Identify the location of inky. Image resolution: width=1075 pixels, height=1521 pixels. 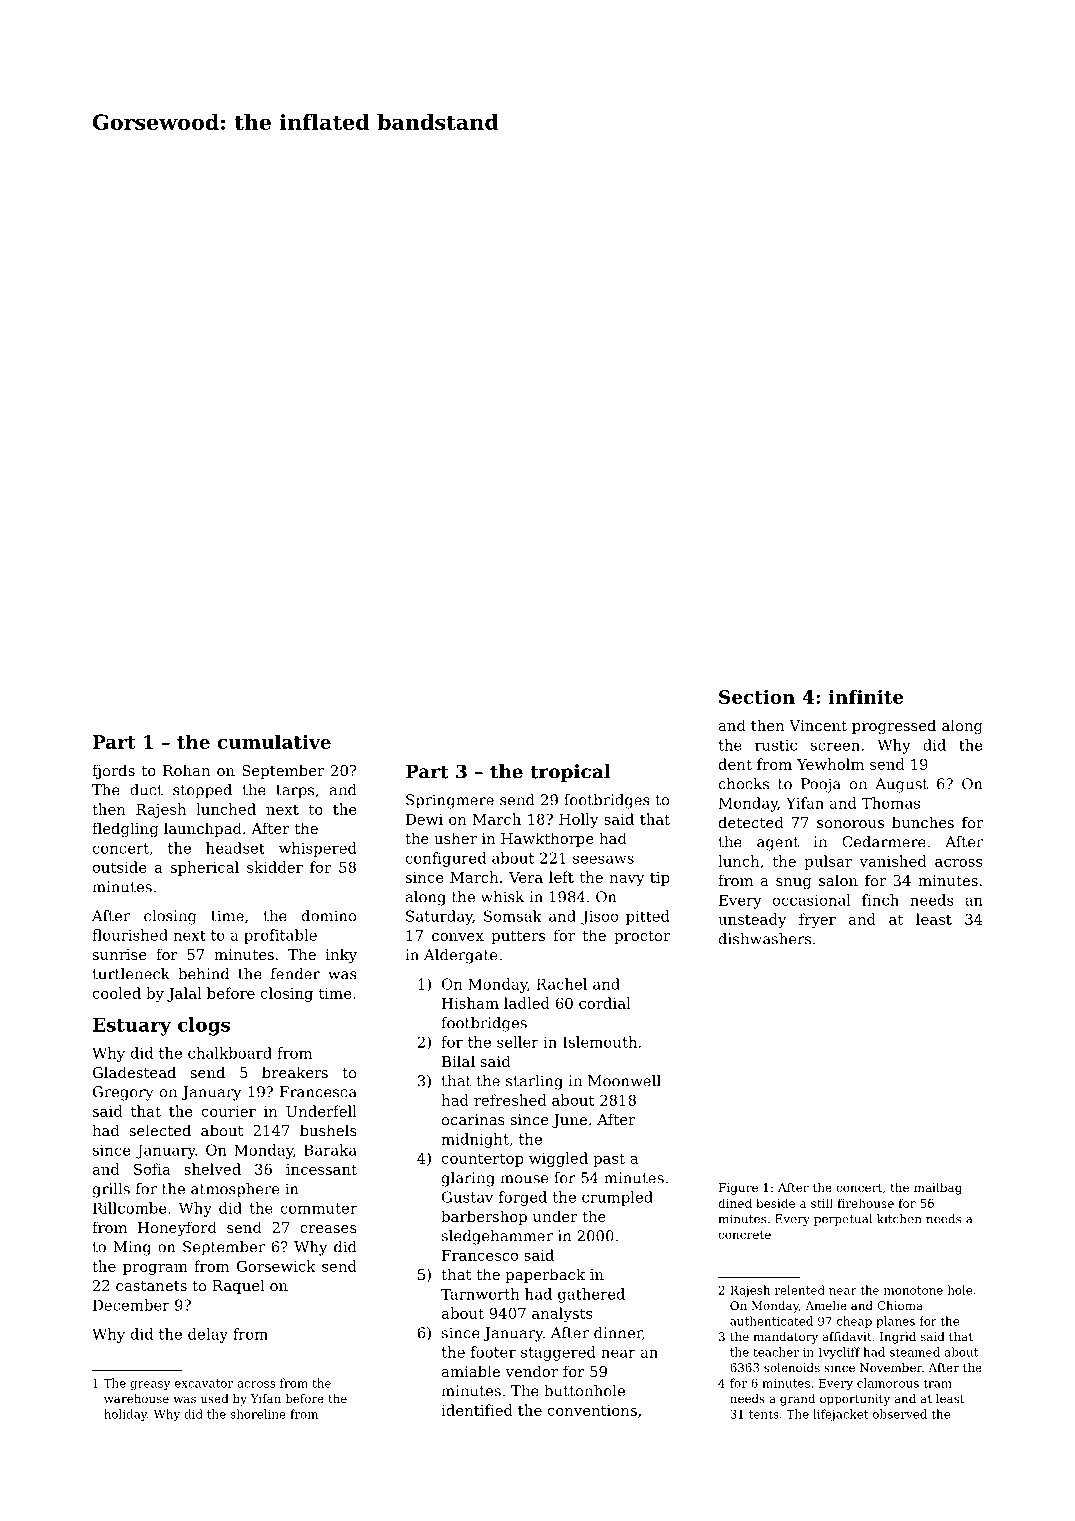
(341, 956).
